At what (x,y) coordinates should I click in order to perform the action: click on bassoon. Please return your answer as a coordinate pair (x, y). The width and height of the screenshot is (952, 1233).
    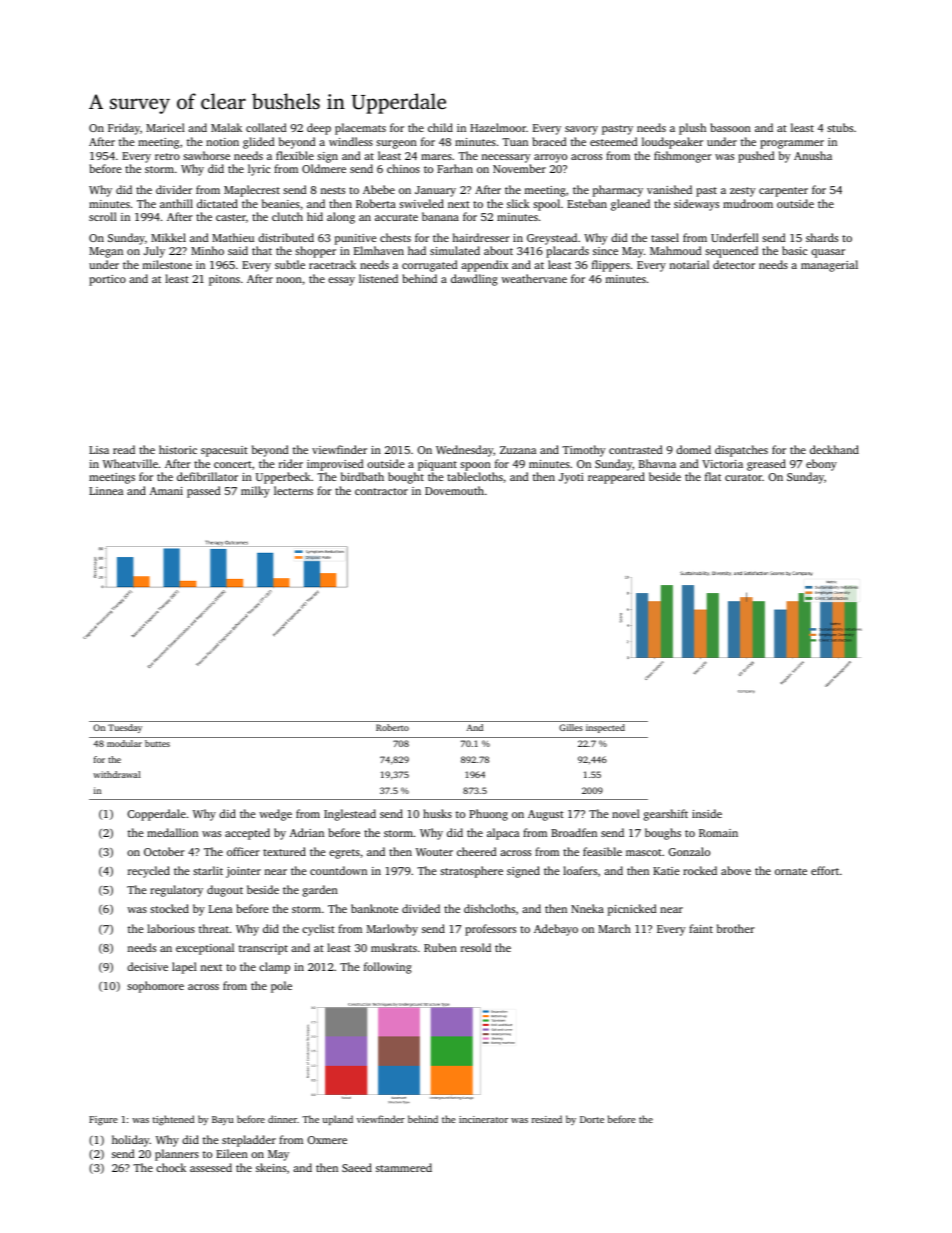
    Looking at the image, I should click on (731, 127).
